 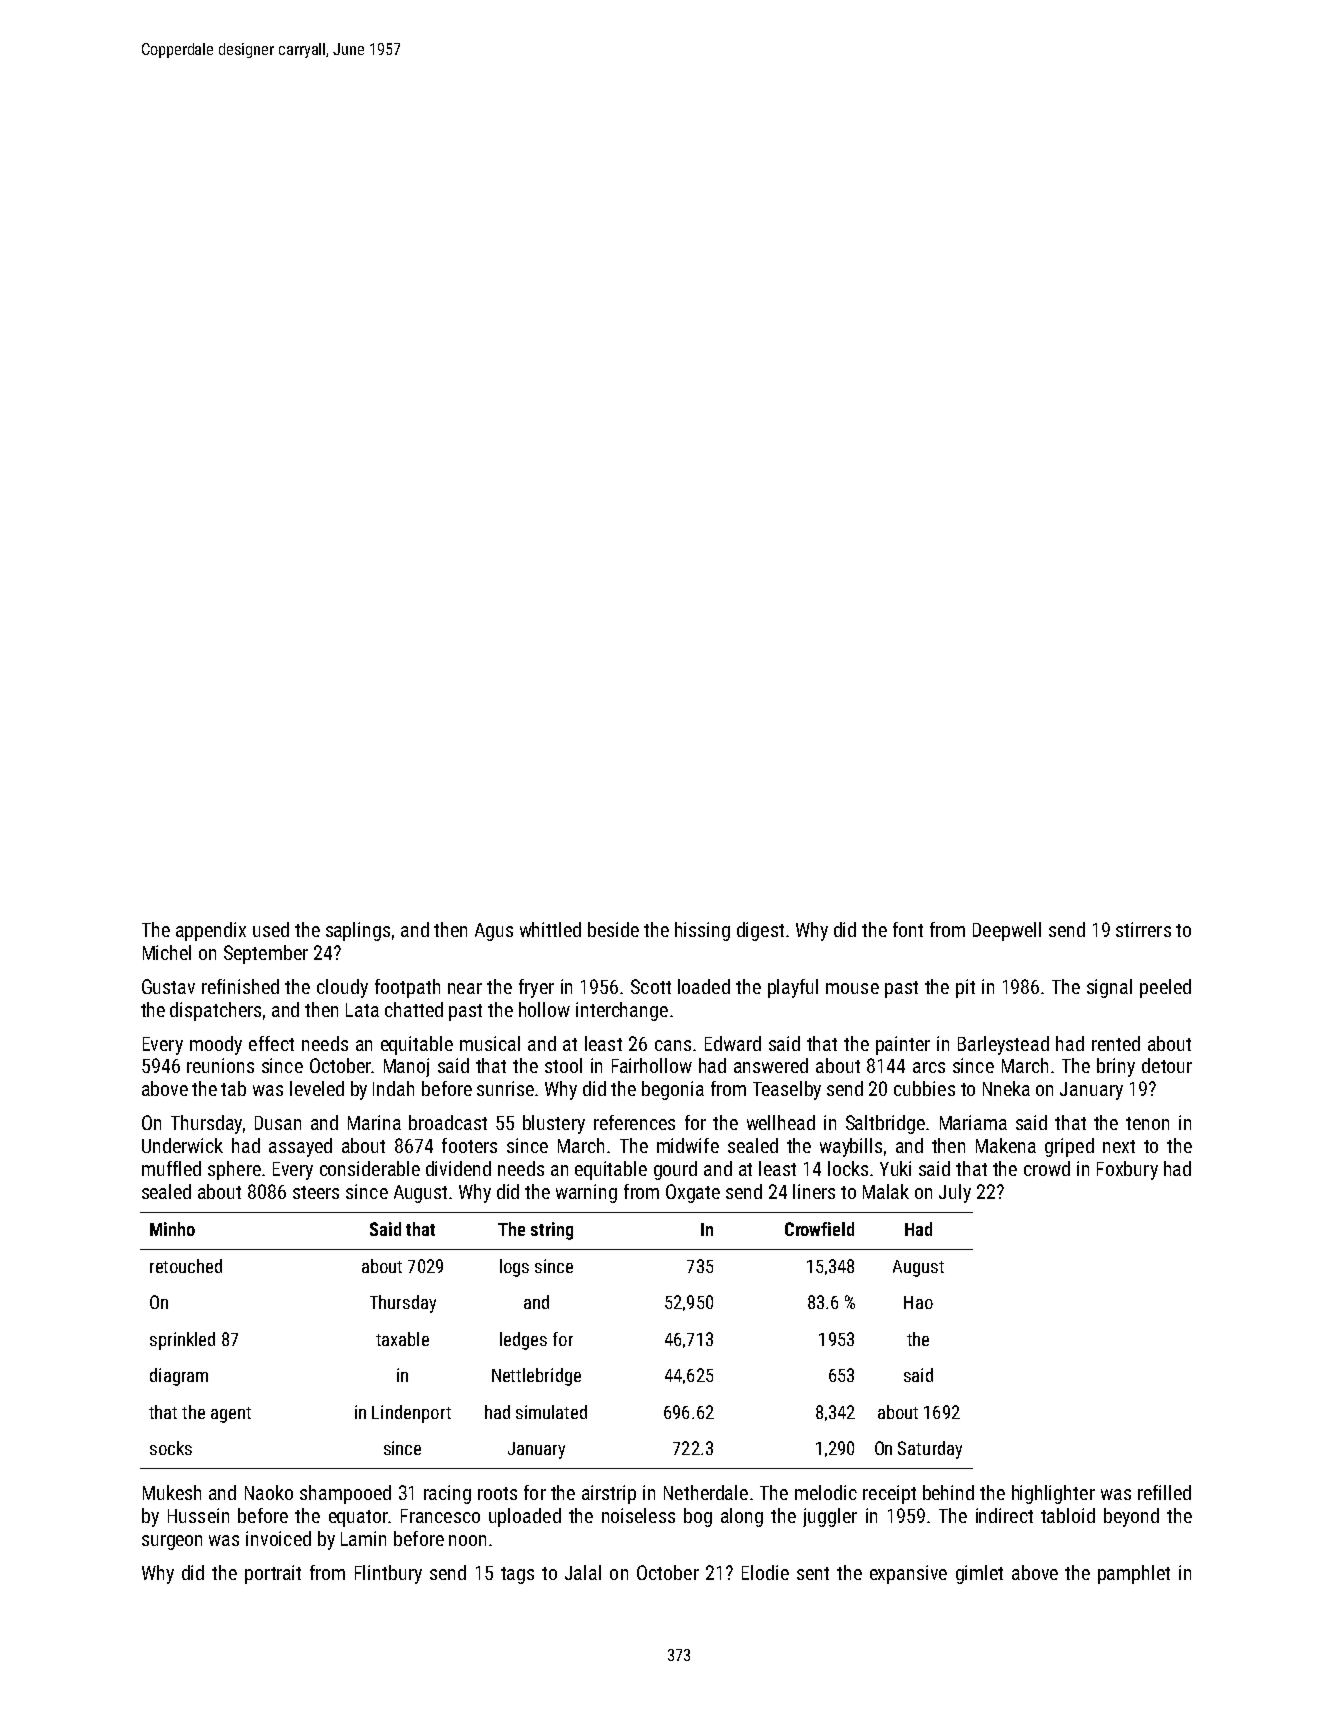 I want to click on moody, so click(x=216, y=1045).
